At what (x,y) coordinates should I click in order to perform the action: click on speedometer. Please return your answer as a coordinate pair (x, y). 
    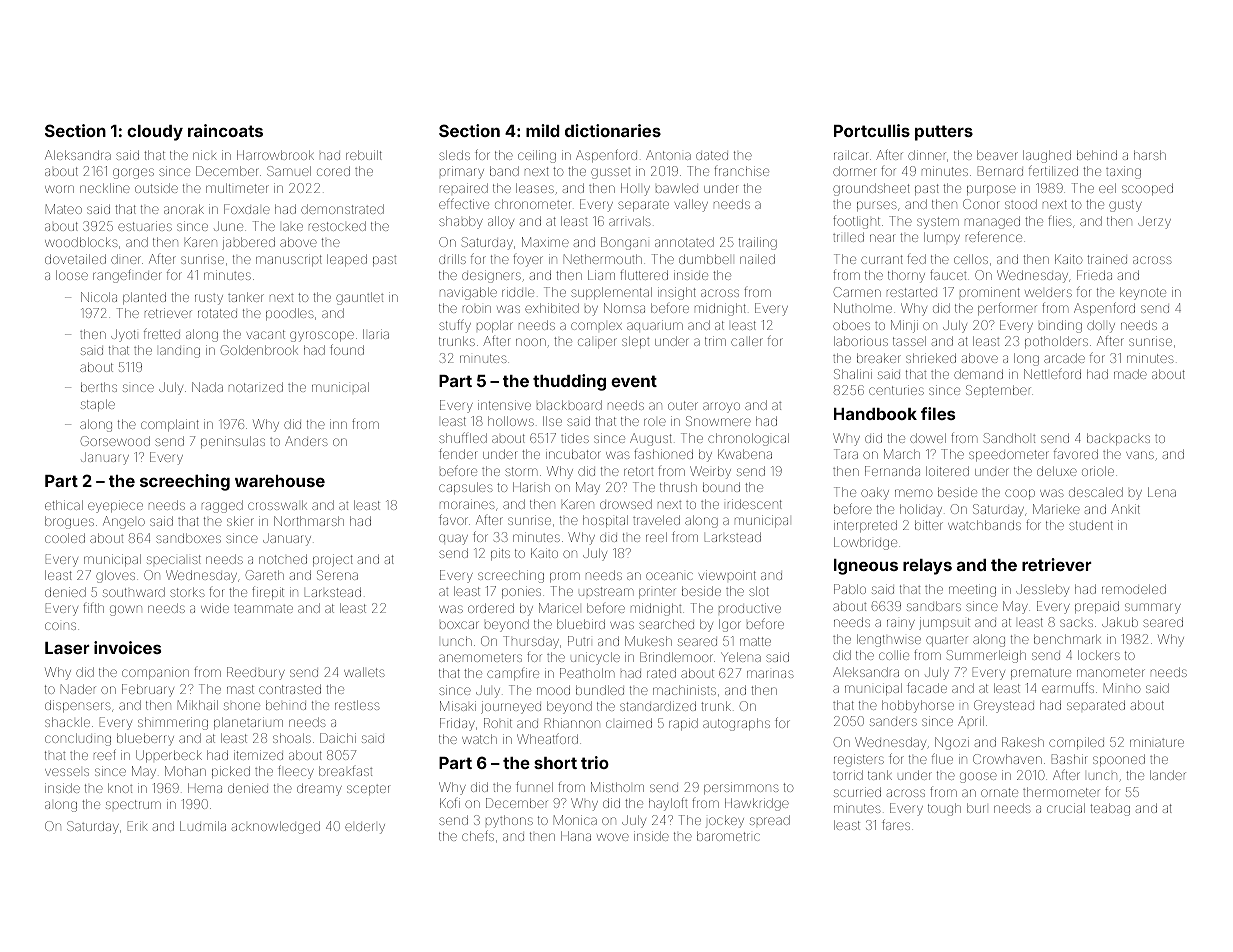
    Looking at the image, I should click on (1009, 455).
